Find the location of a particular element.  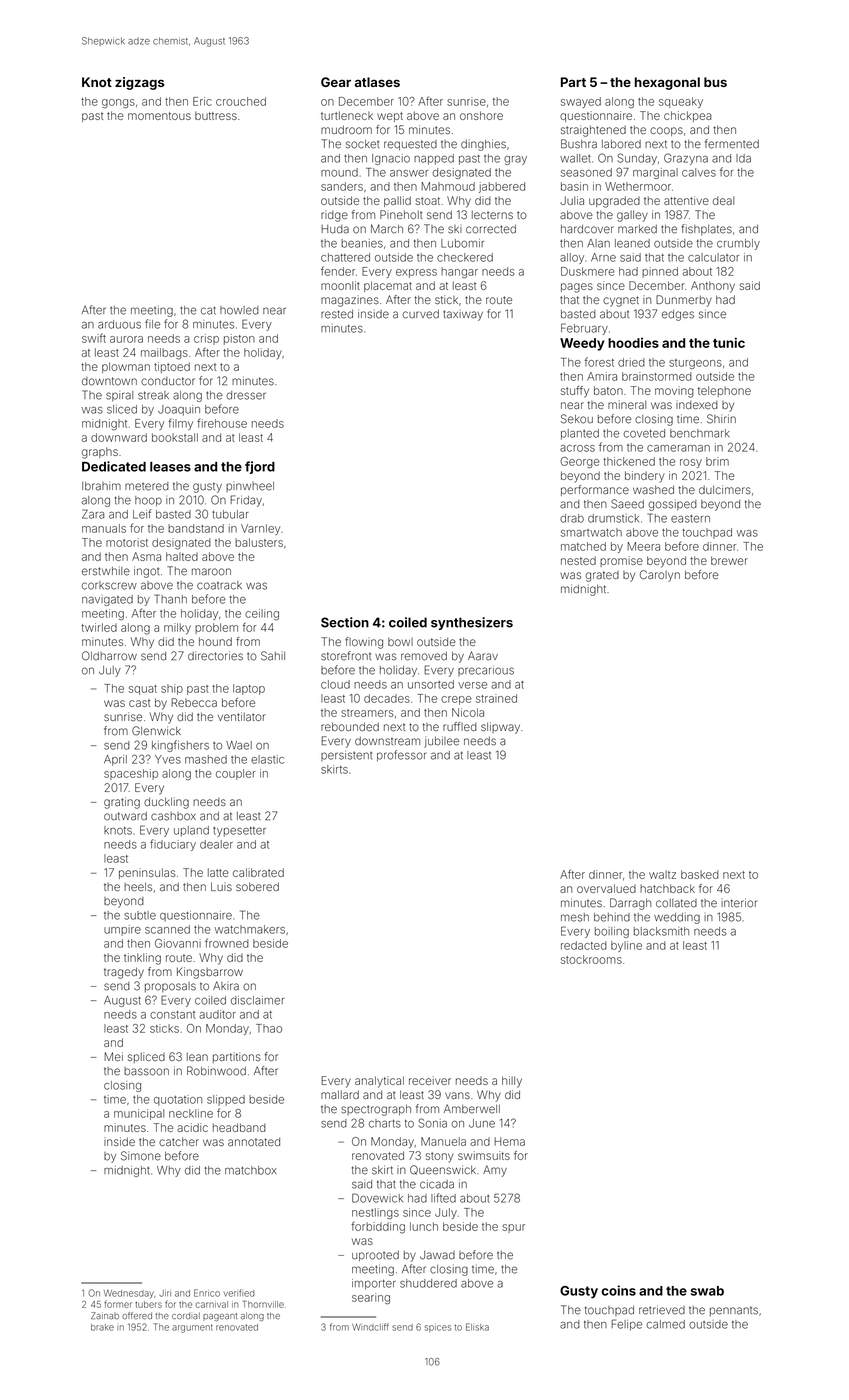

brewer is located at coordinates (729, 560).
